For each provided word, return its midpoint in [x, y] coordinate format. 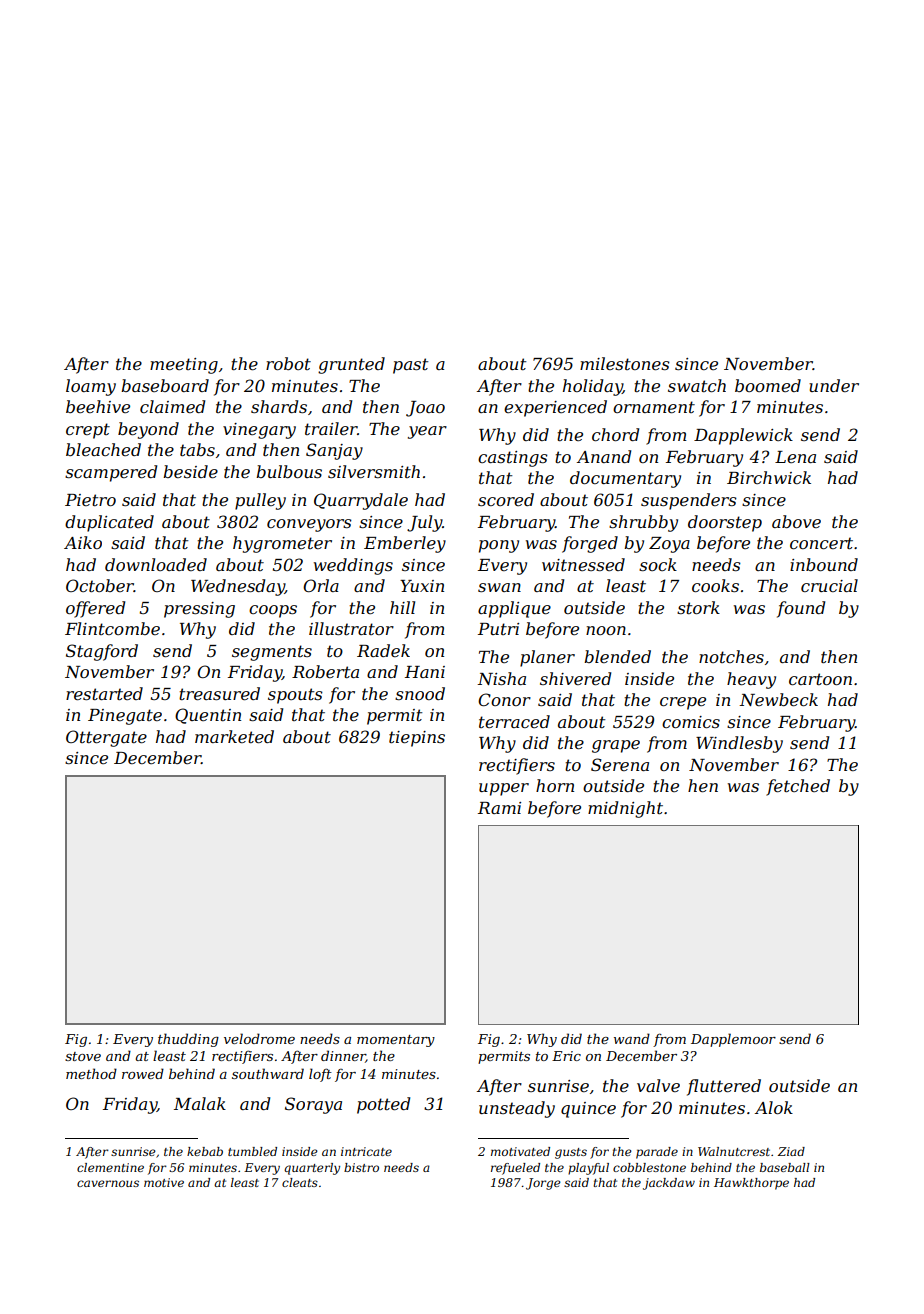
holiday [593, 387]
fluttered [724, 1087]
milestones [625, 363]
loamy [91, 387]
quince [588, 1110]
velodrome [259, 1038]
